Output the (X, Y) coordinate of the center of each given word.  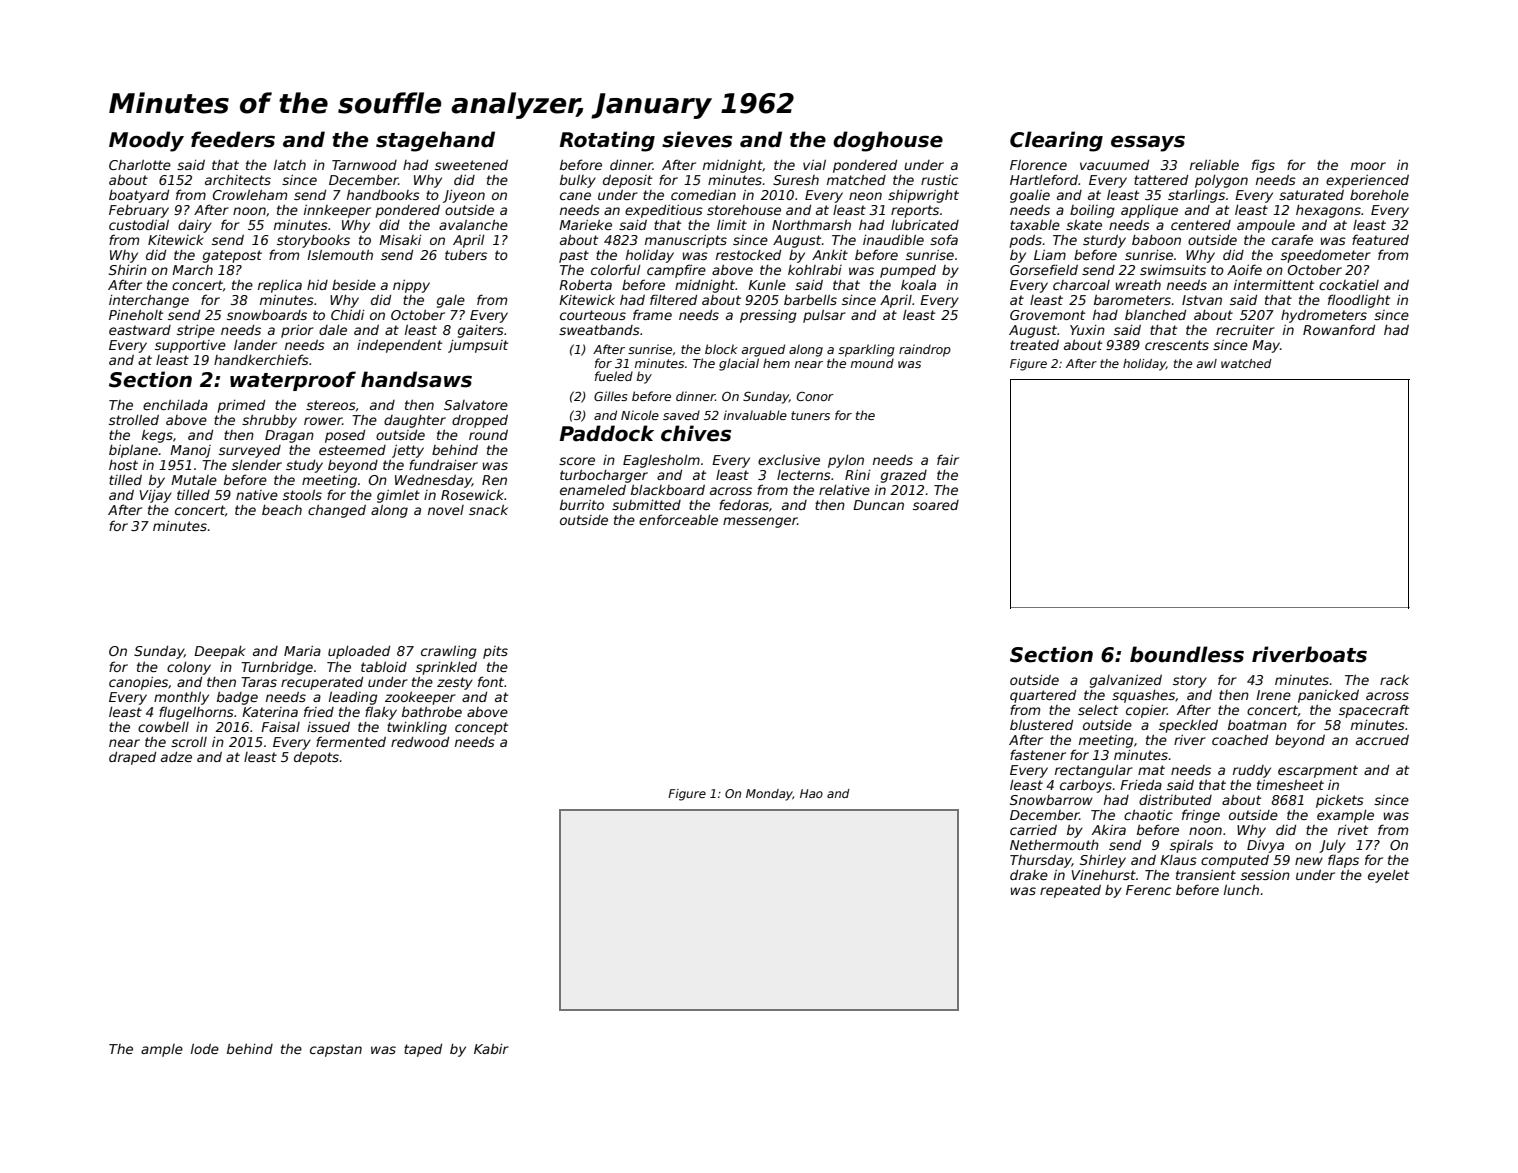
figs (1263, 166)
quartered (1043, 696)
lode (205, 1049)
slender (257, 465)
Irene (1273, 695)
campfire (676, 271)
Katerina (270, 712)
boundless (1187, 654)
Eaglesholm (661, 461)
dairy (195, 226)
